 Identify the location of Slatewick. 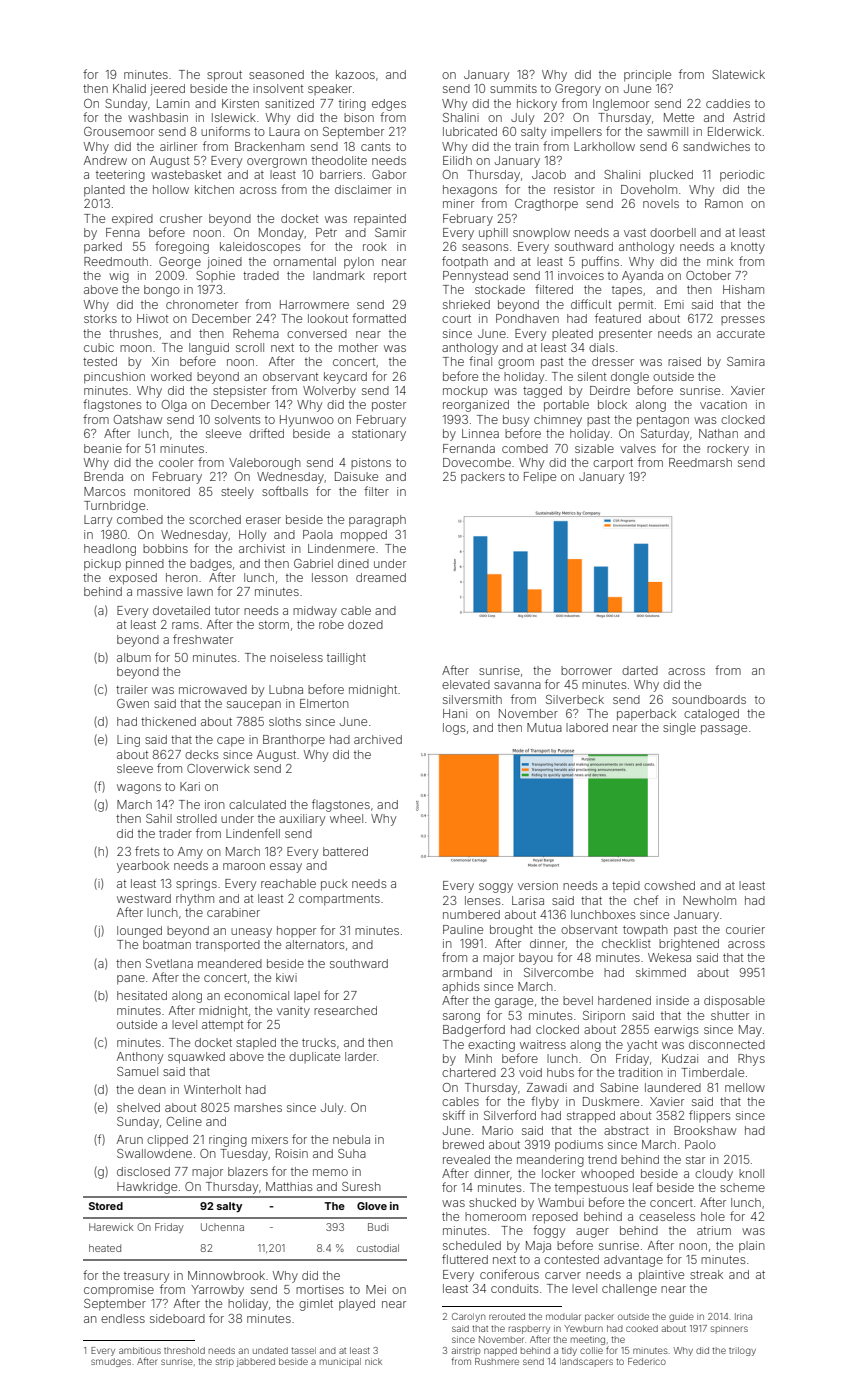
(738, 74).
